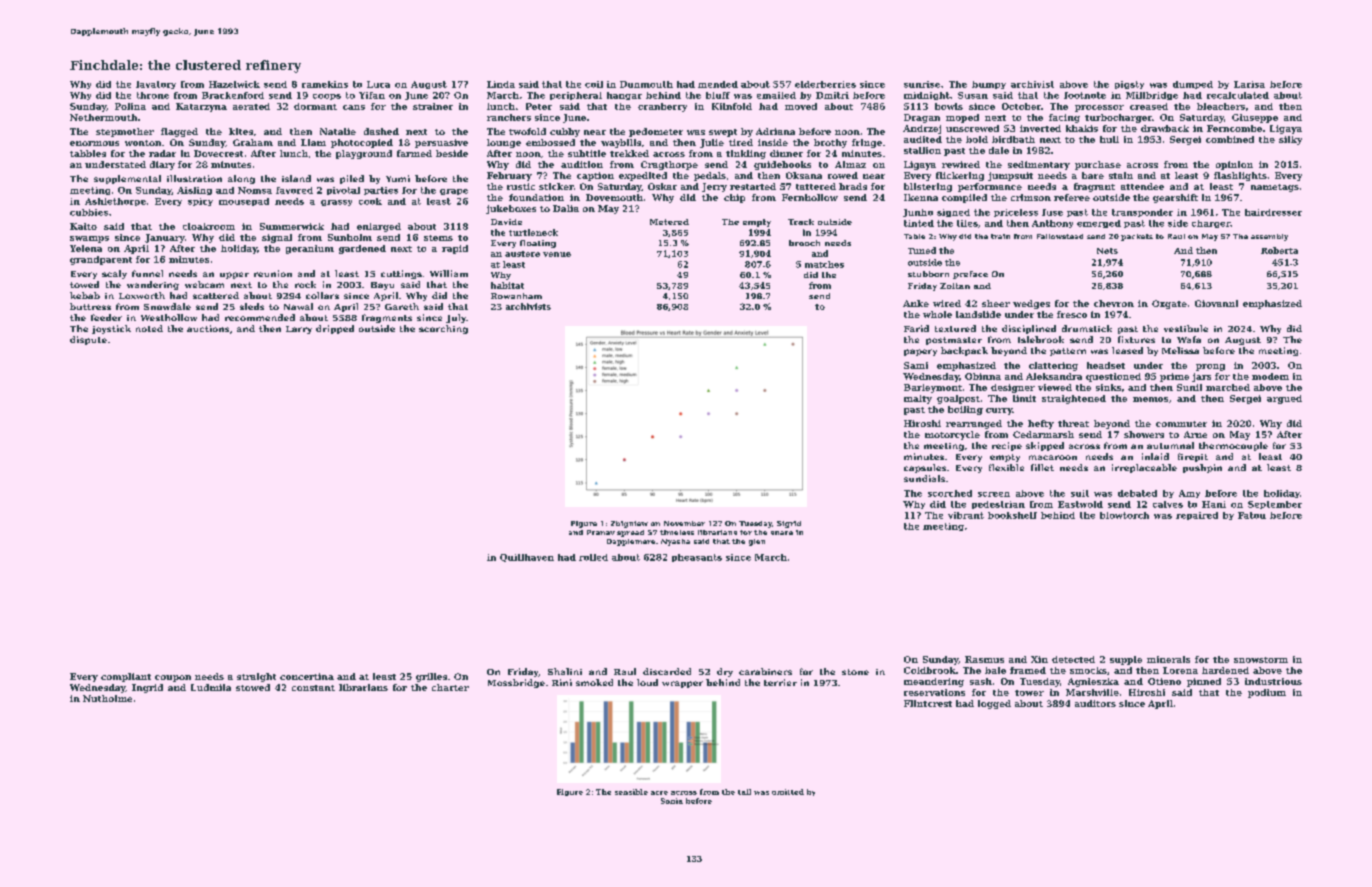 The image size is (1372, 887). What do you see at coordinates (994, 494) in the image?
I see `screen` at bounding box center [994, 494].
